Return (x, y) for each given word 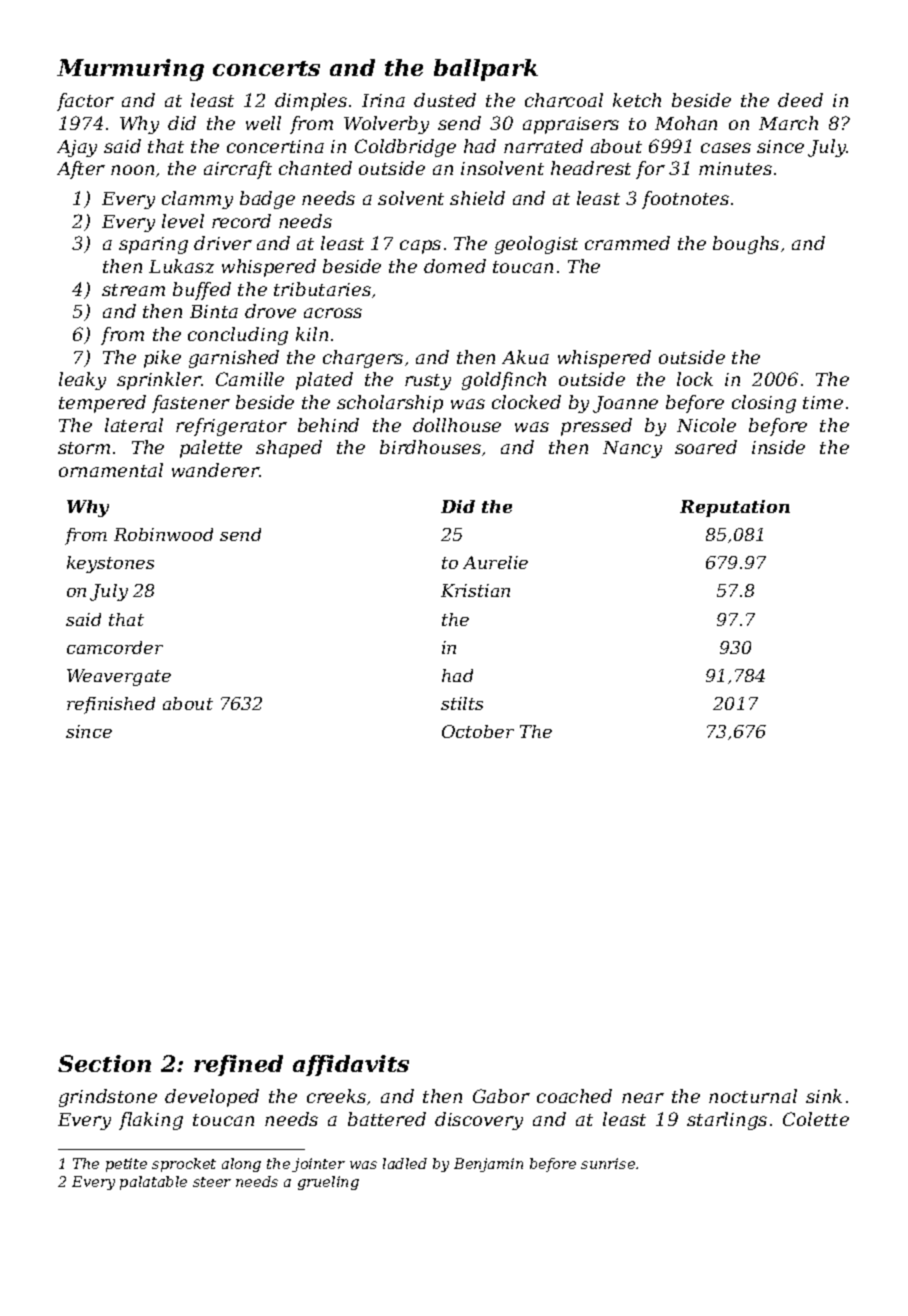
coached (574, 1096)
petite (126, 1165)
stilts (462, 703)
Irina (383, 100)
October (478, 731)
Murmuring (130, 70)
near (643, 1098)
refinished (111, 705)
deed (800, 100)
